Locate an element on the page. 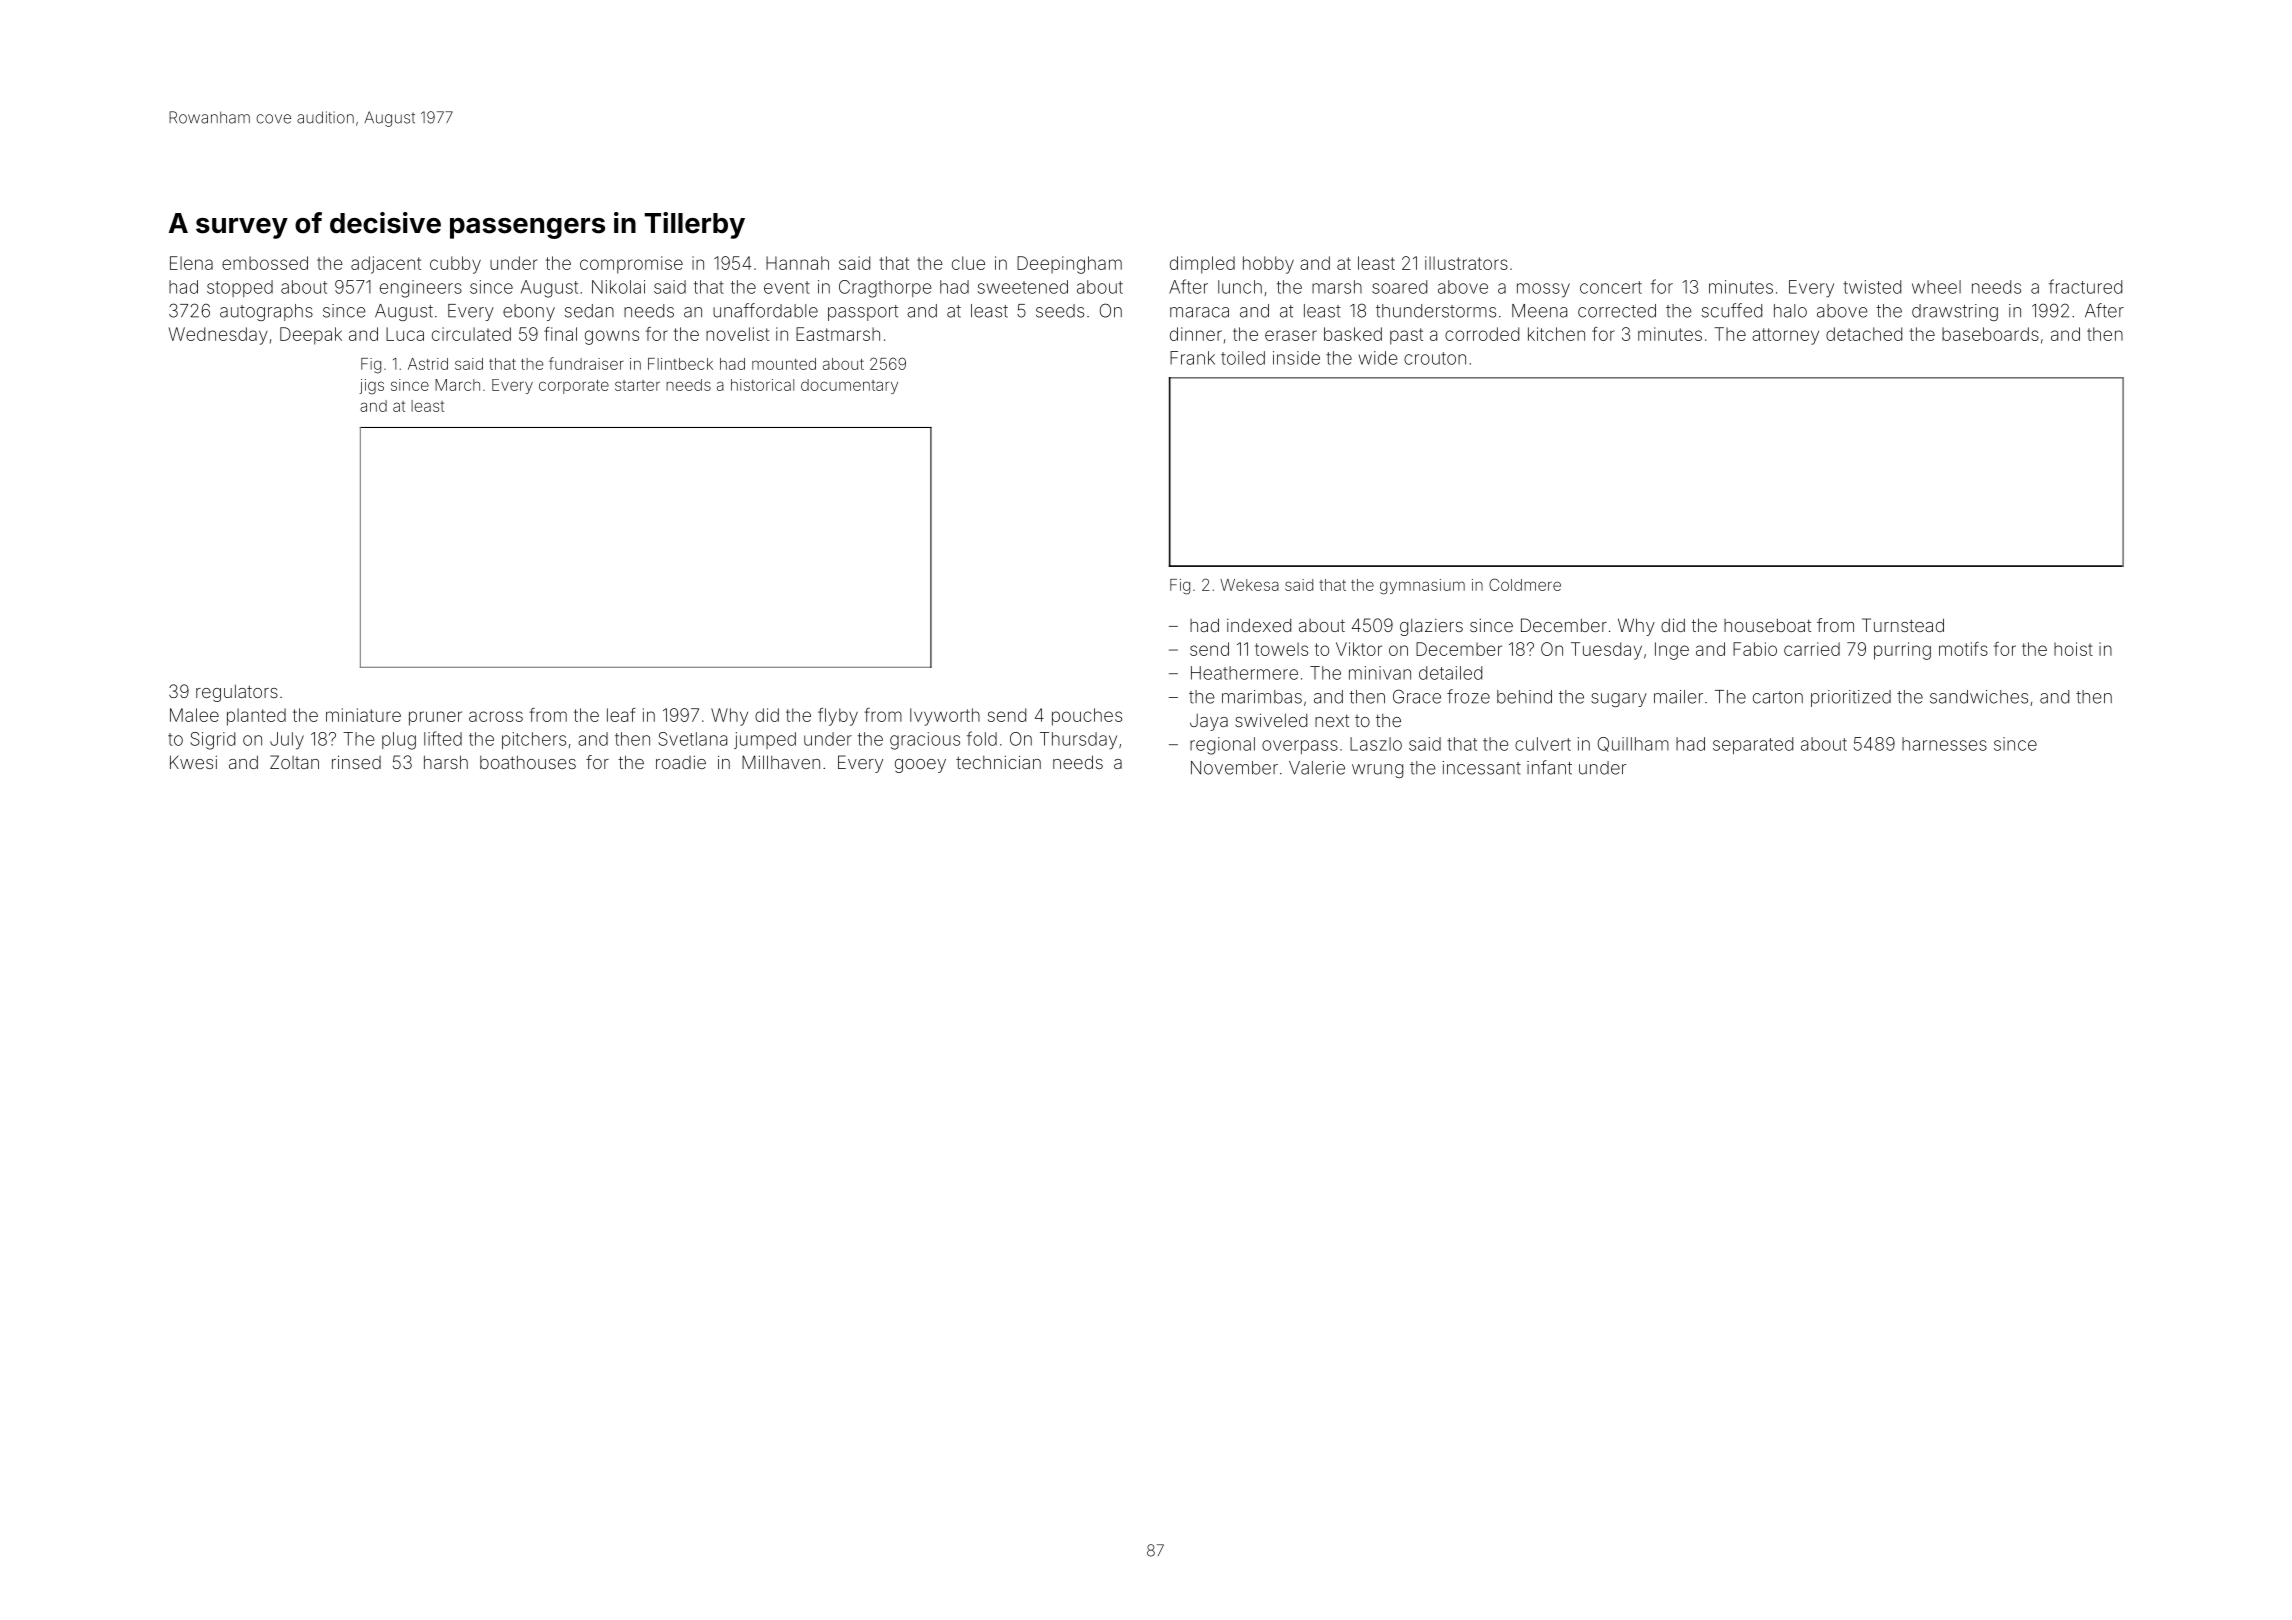 This document has width=2292, height=1620. roadie is located at coordinates (681, 762).
